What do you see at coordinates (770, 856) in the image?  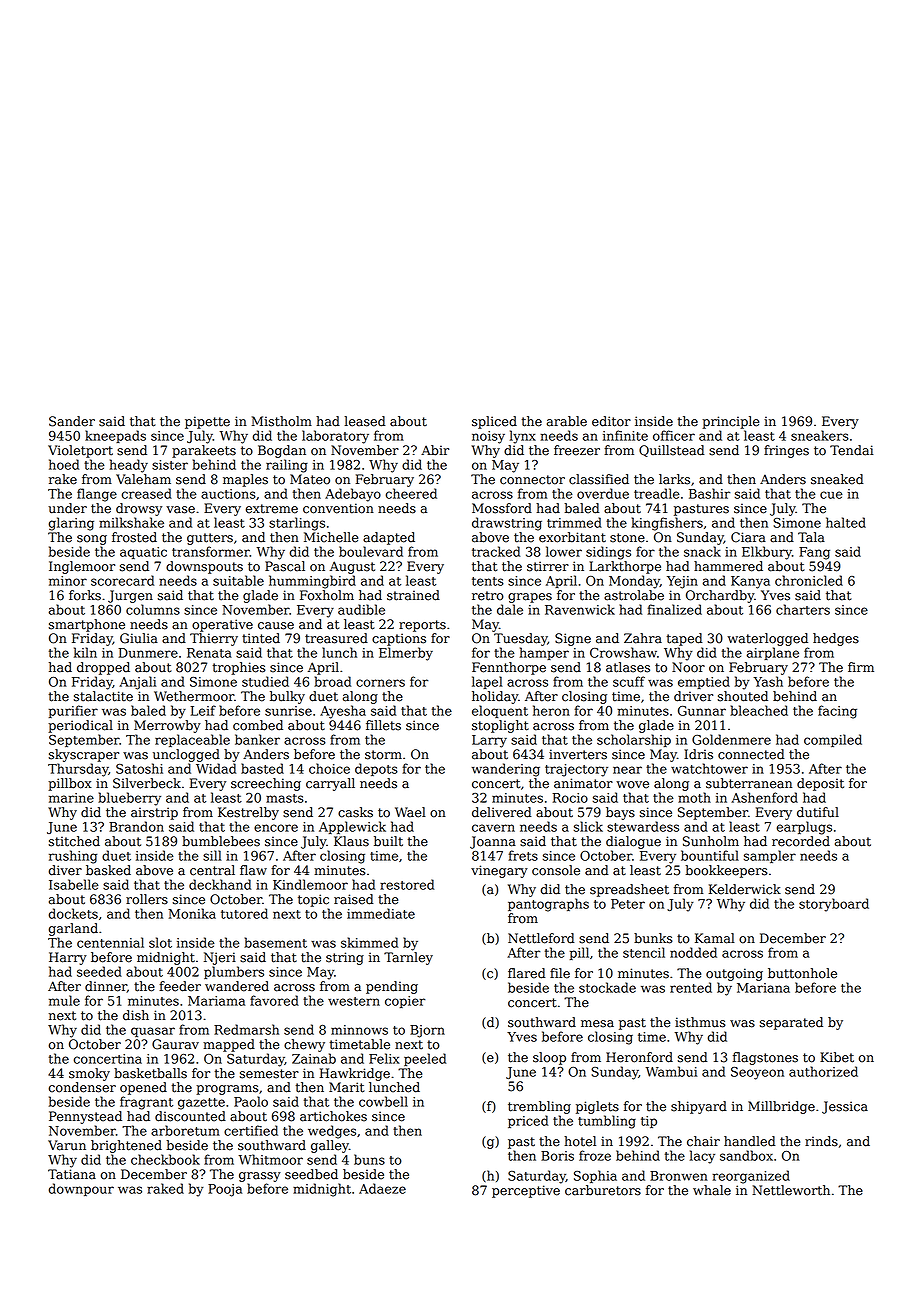 I see `sampler` at bounding box center [770, 856].
